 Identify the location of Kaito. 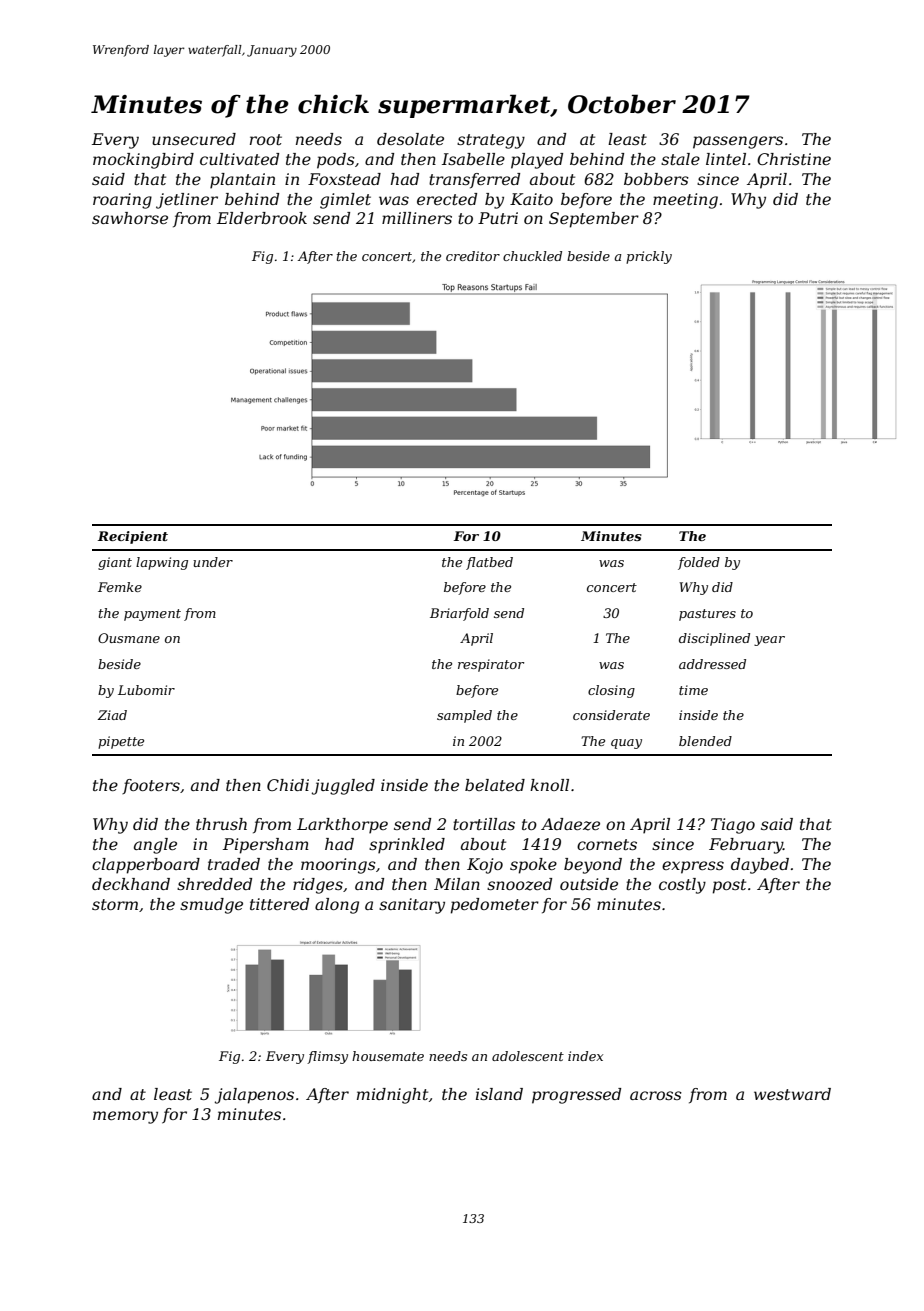
(531, 199).
